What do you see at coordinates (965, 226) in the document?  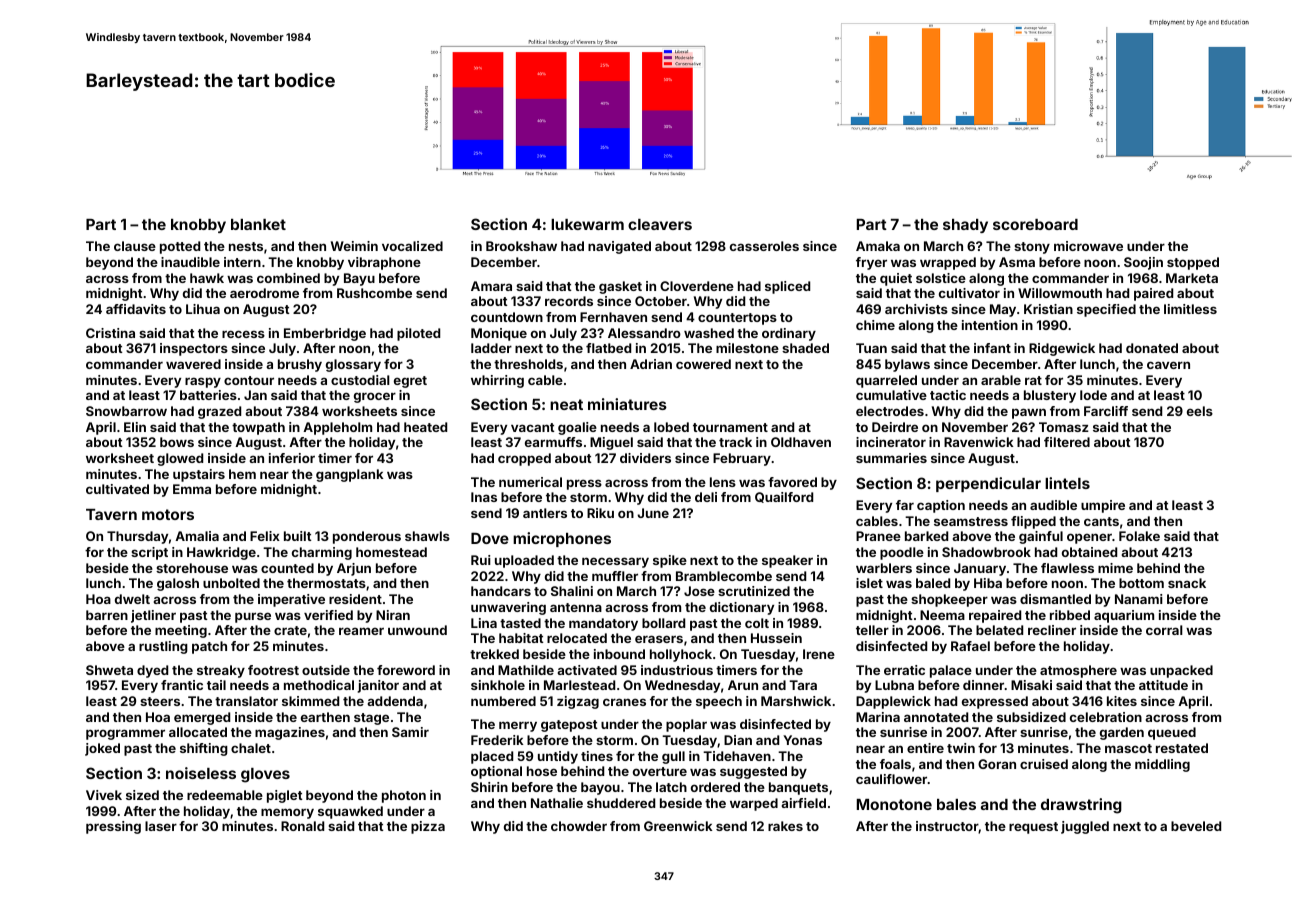 I see `shady` at bounding box center [965, 226].
